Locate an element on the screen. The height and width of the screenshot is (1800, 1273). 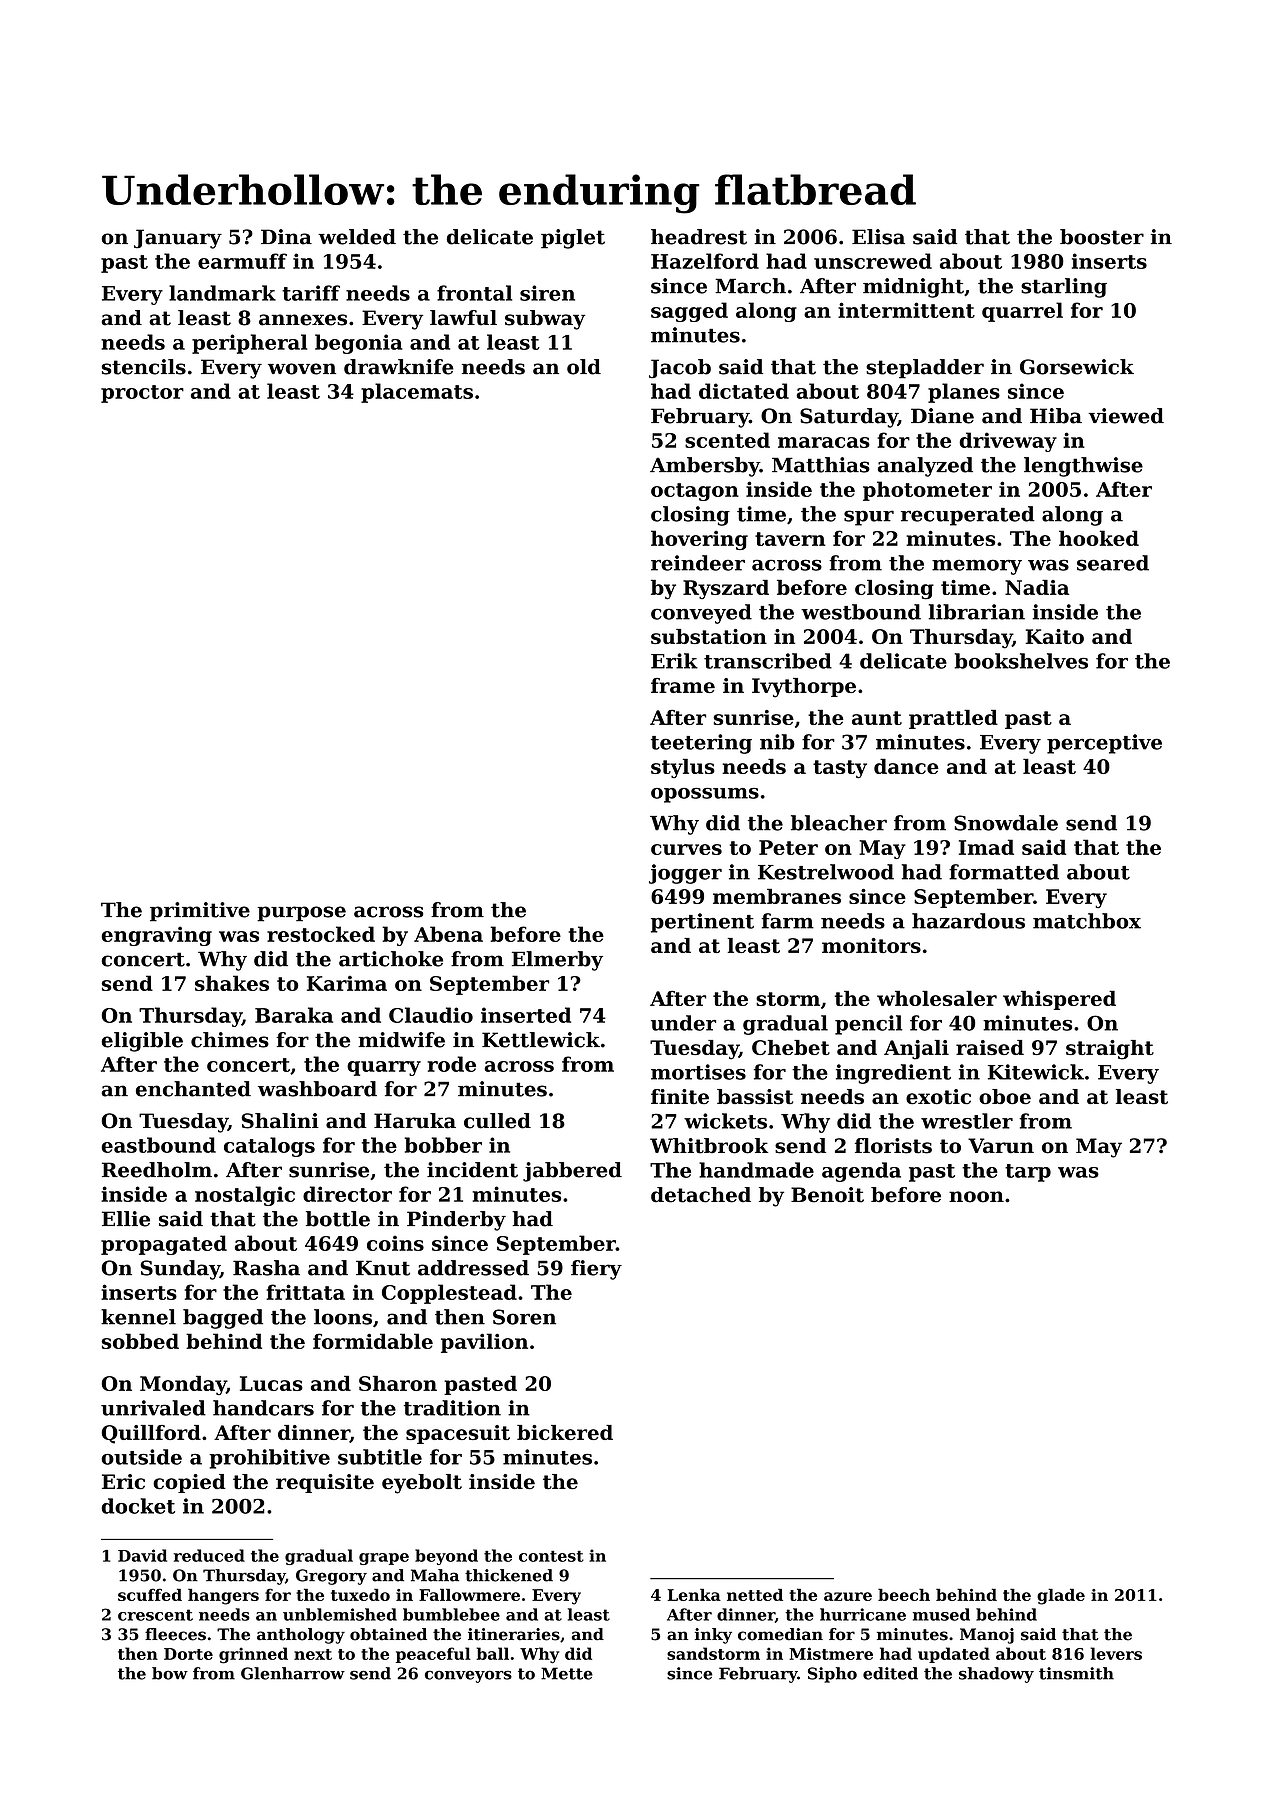
maracas is located at coordinates (824, 442).
